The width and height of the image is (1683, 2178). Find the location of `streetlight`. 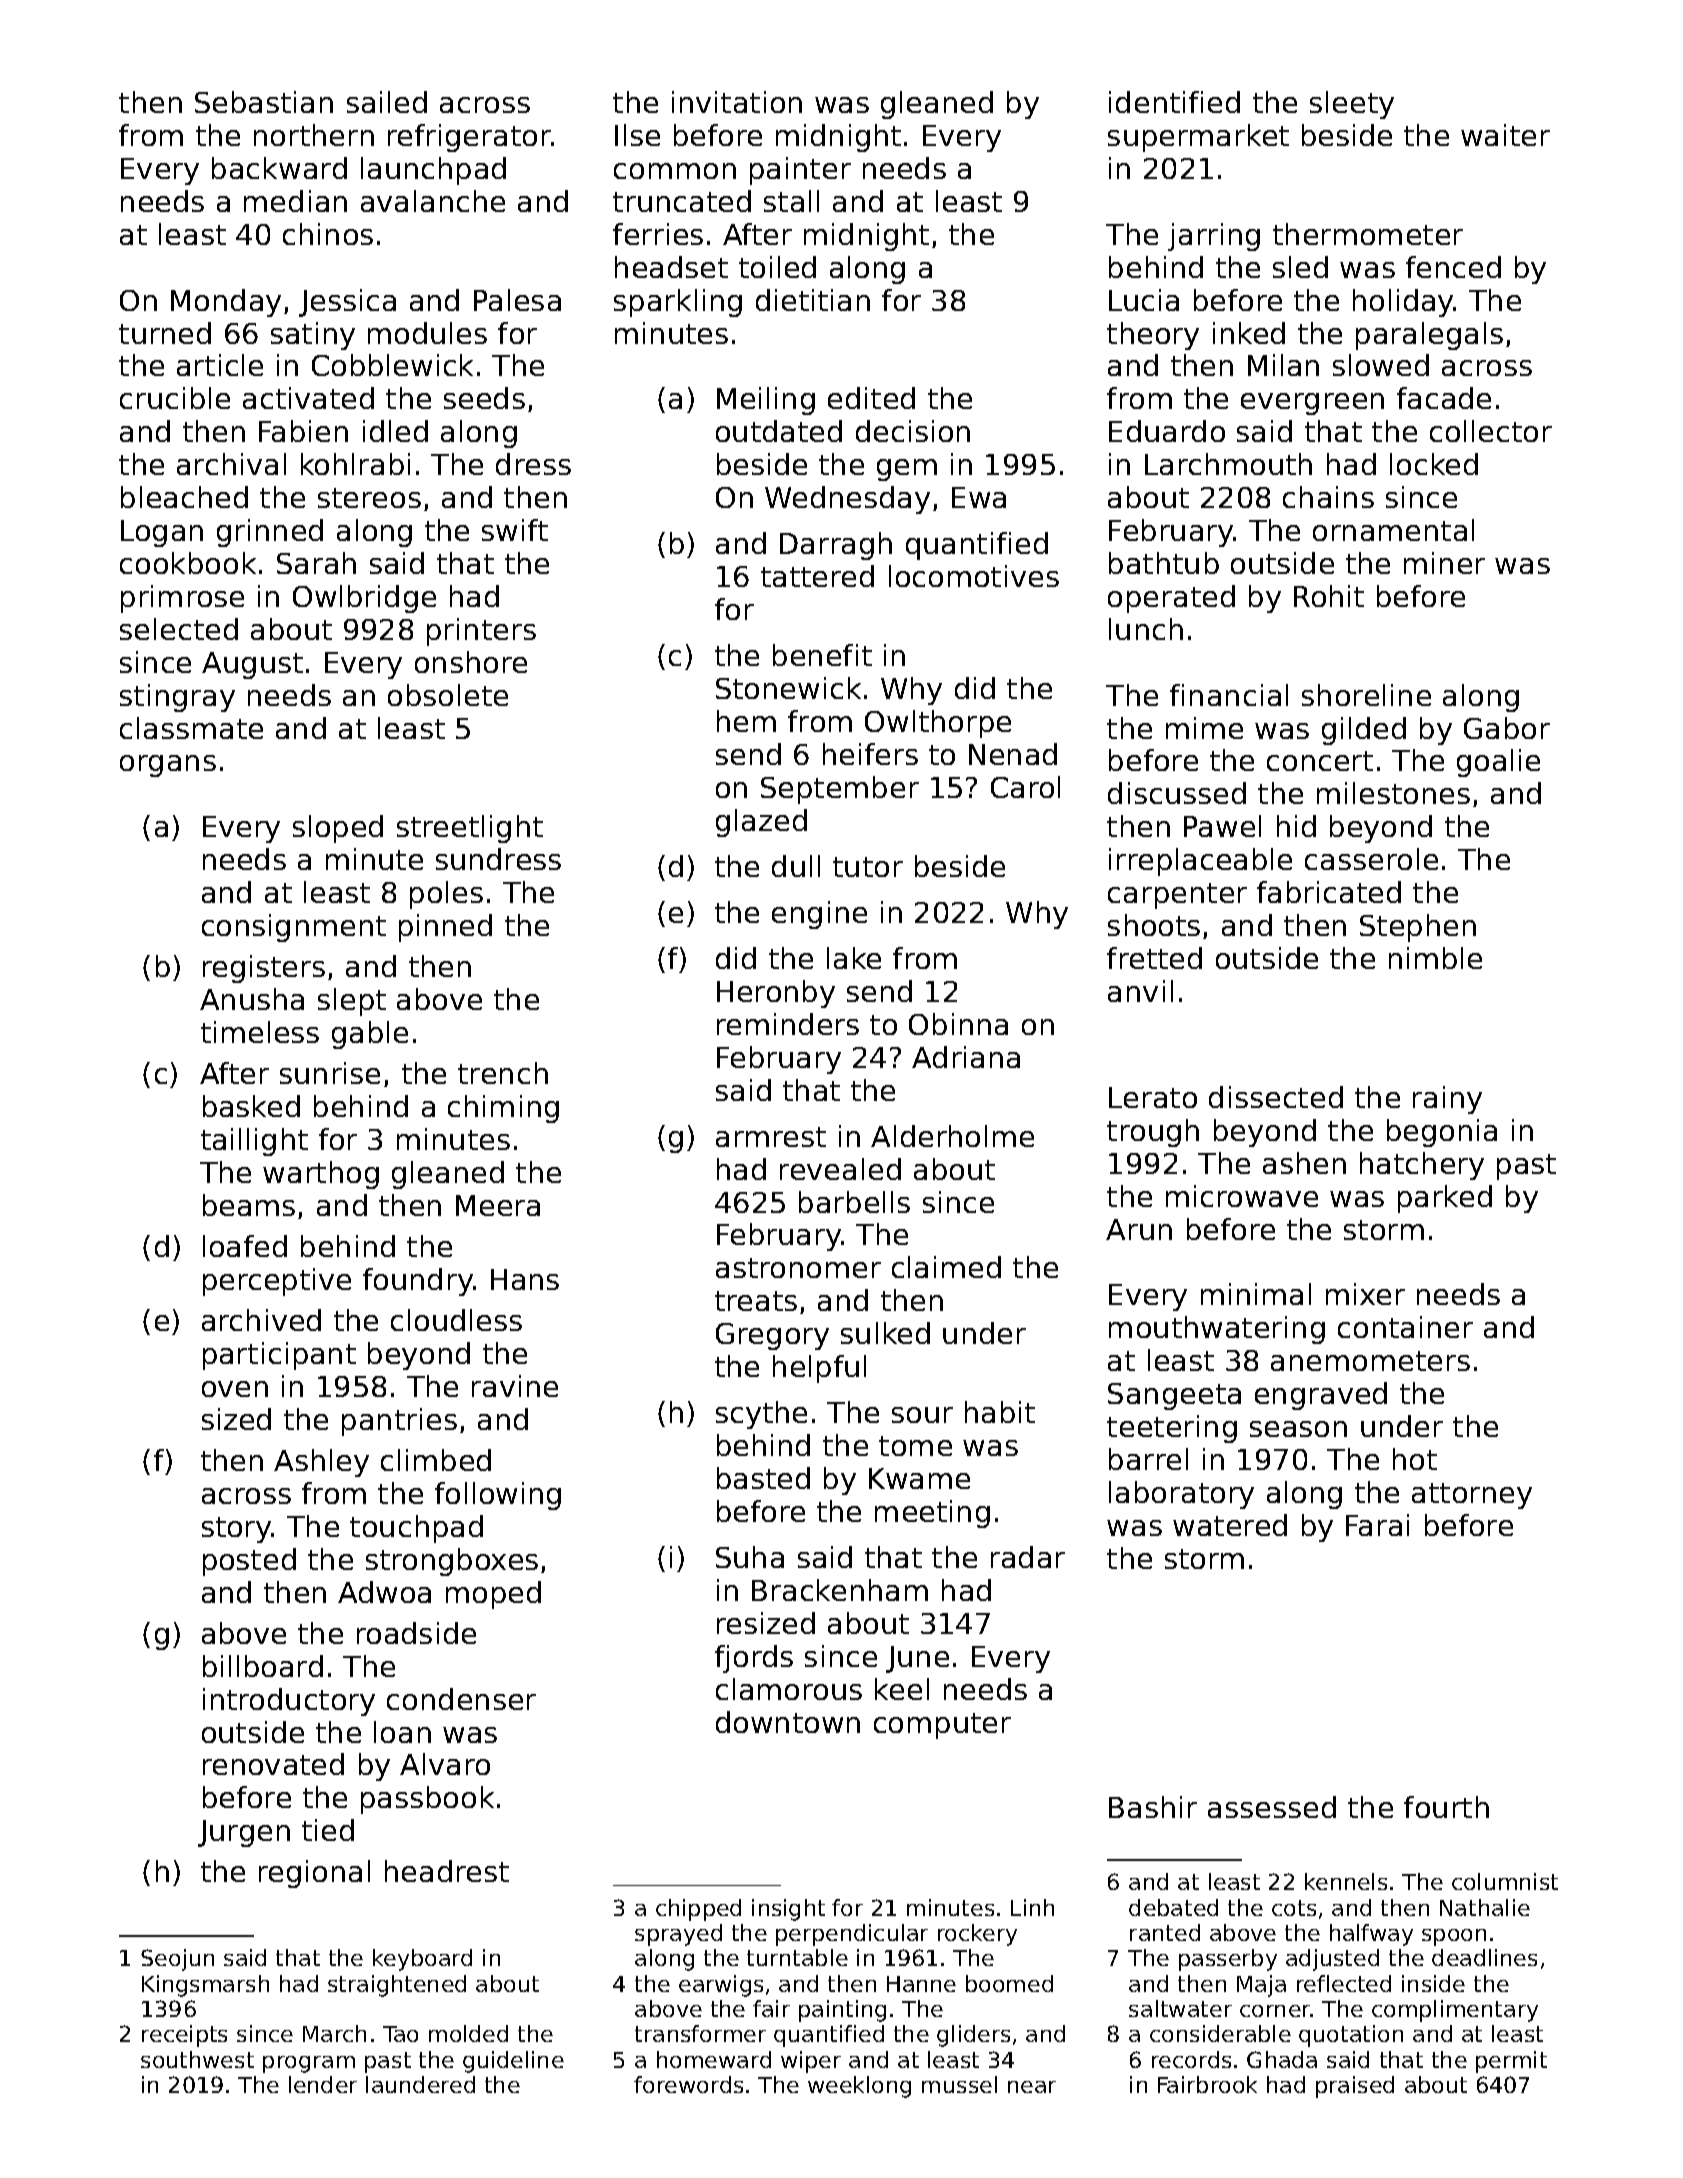

streetlight is located at coordinates (470, 829).
